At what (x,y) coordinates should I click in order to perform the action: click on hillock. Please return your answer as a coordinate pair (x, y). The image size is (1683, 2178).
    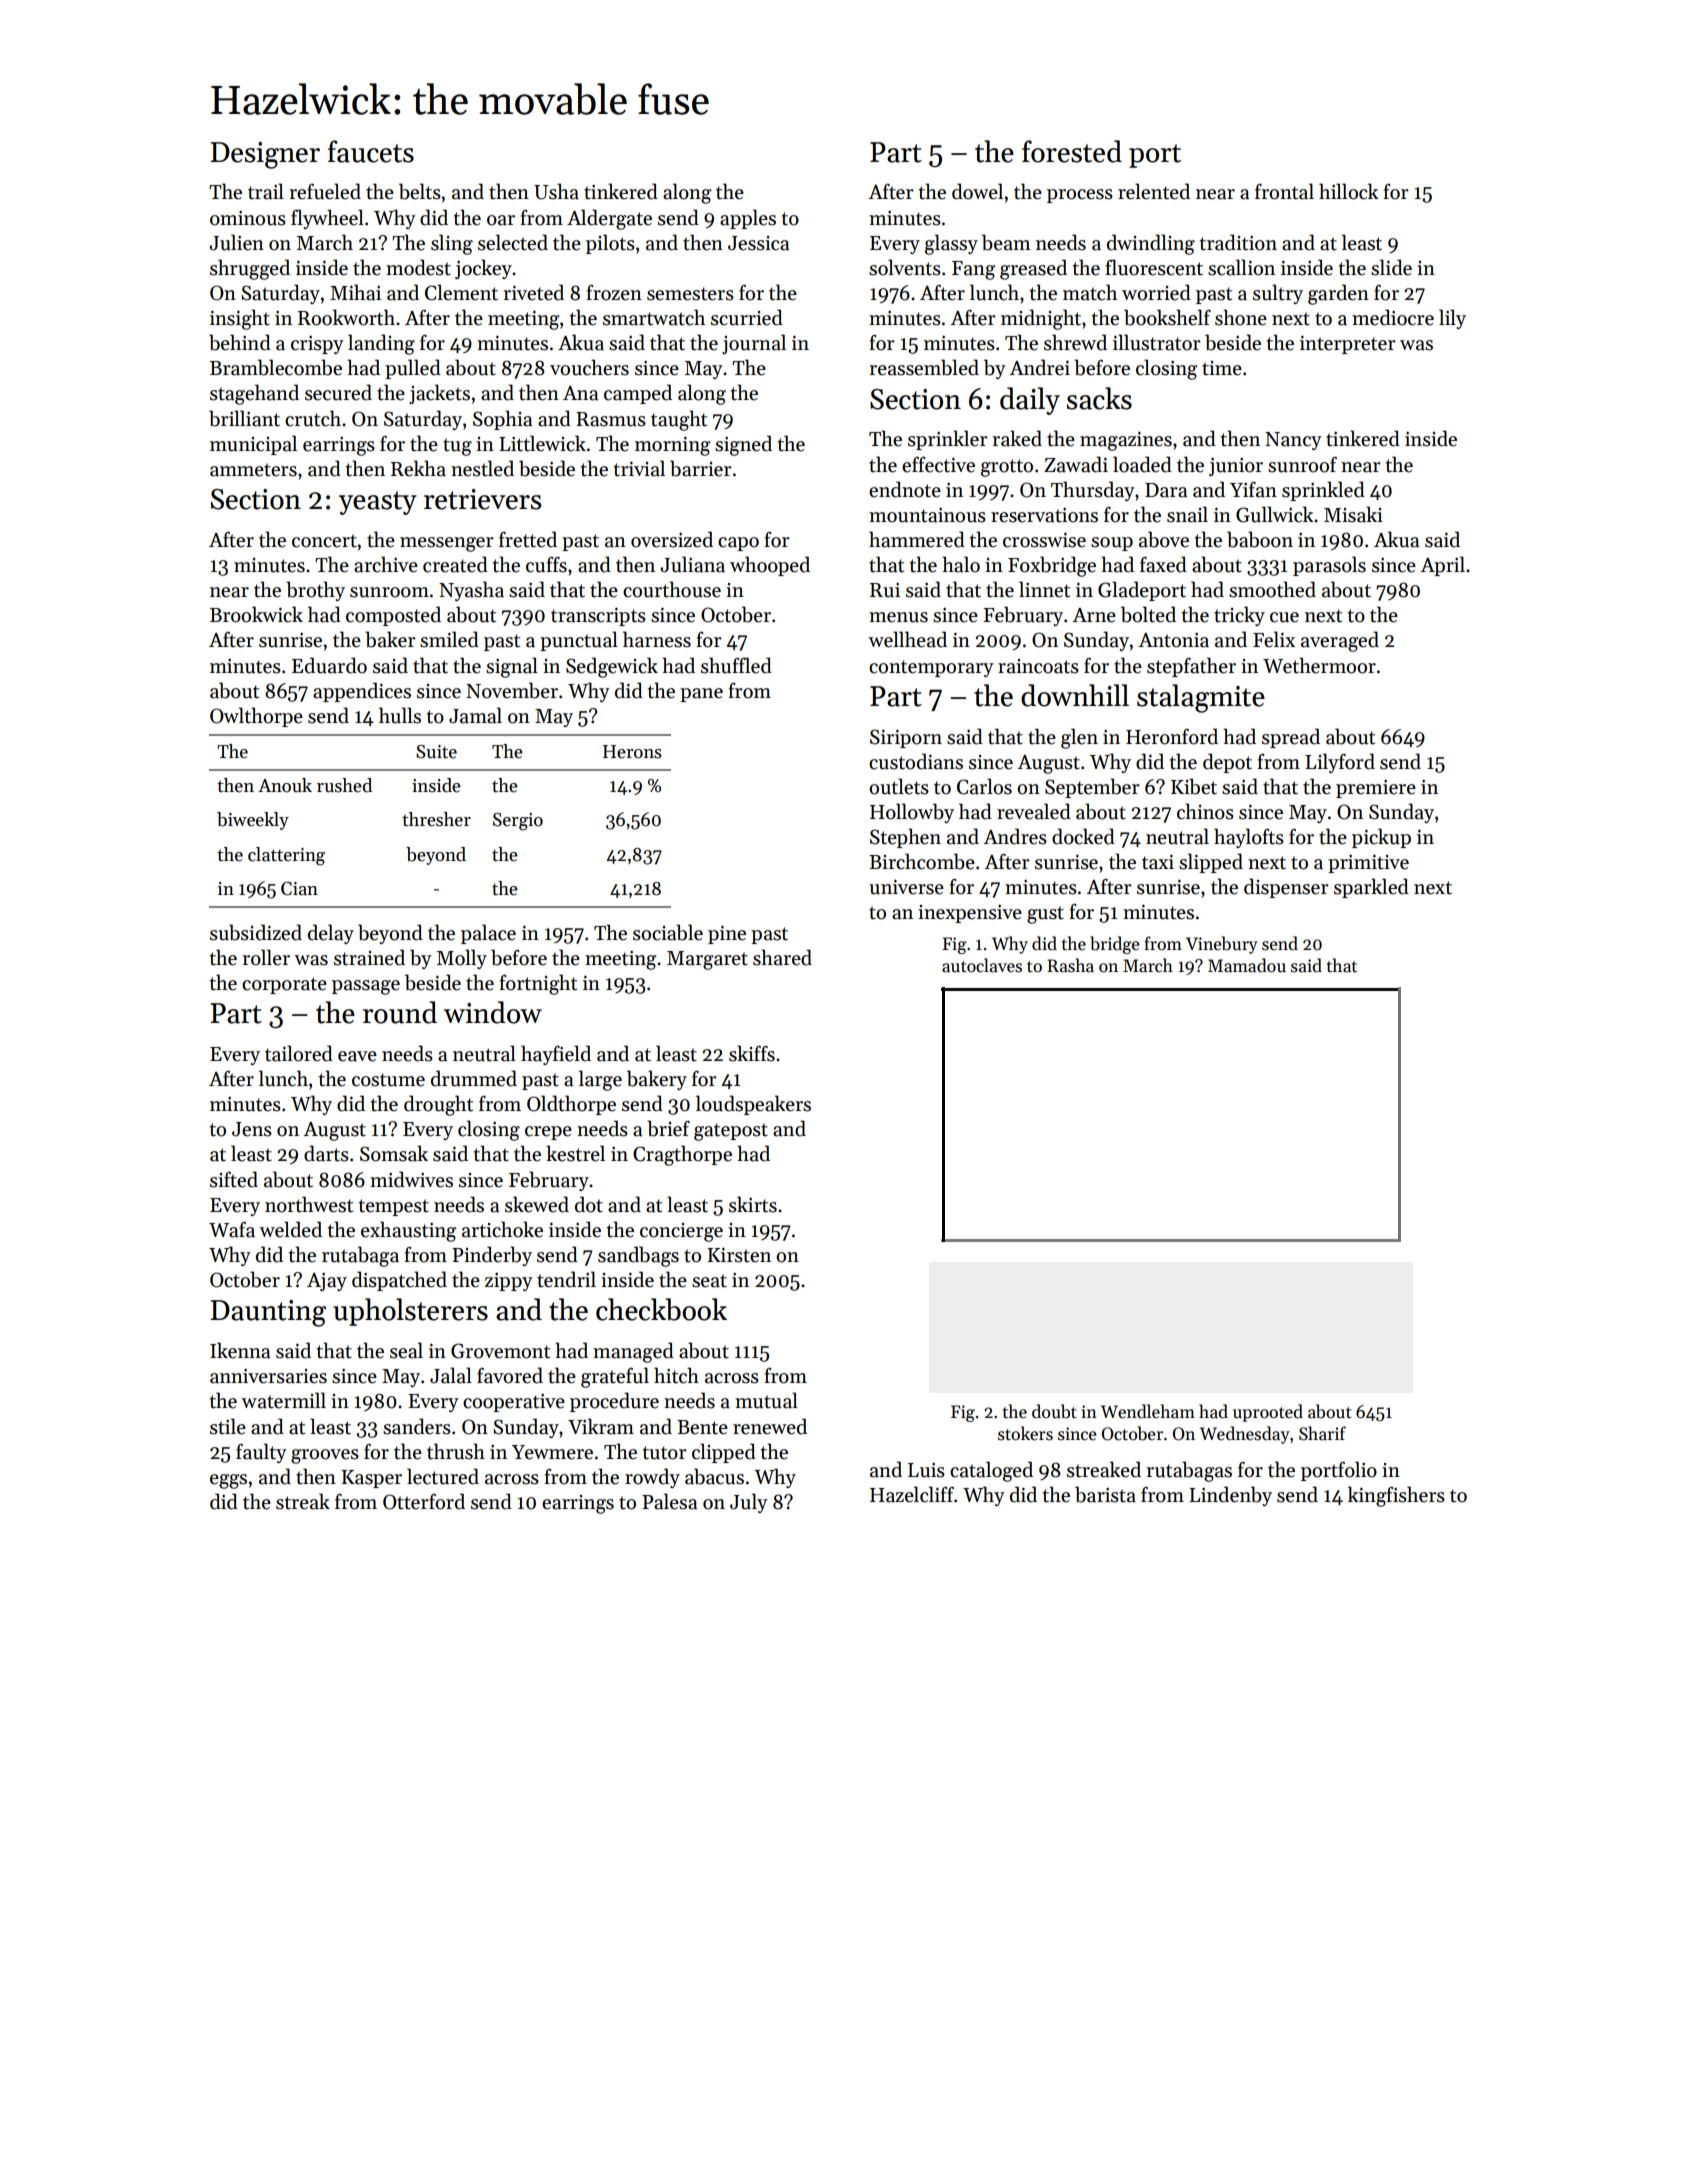
    Looking at the image, I should click on (1348, 191).
